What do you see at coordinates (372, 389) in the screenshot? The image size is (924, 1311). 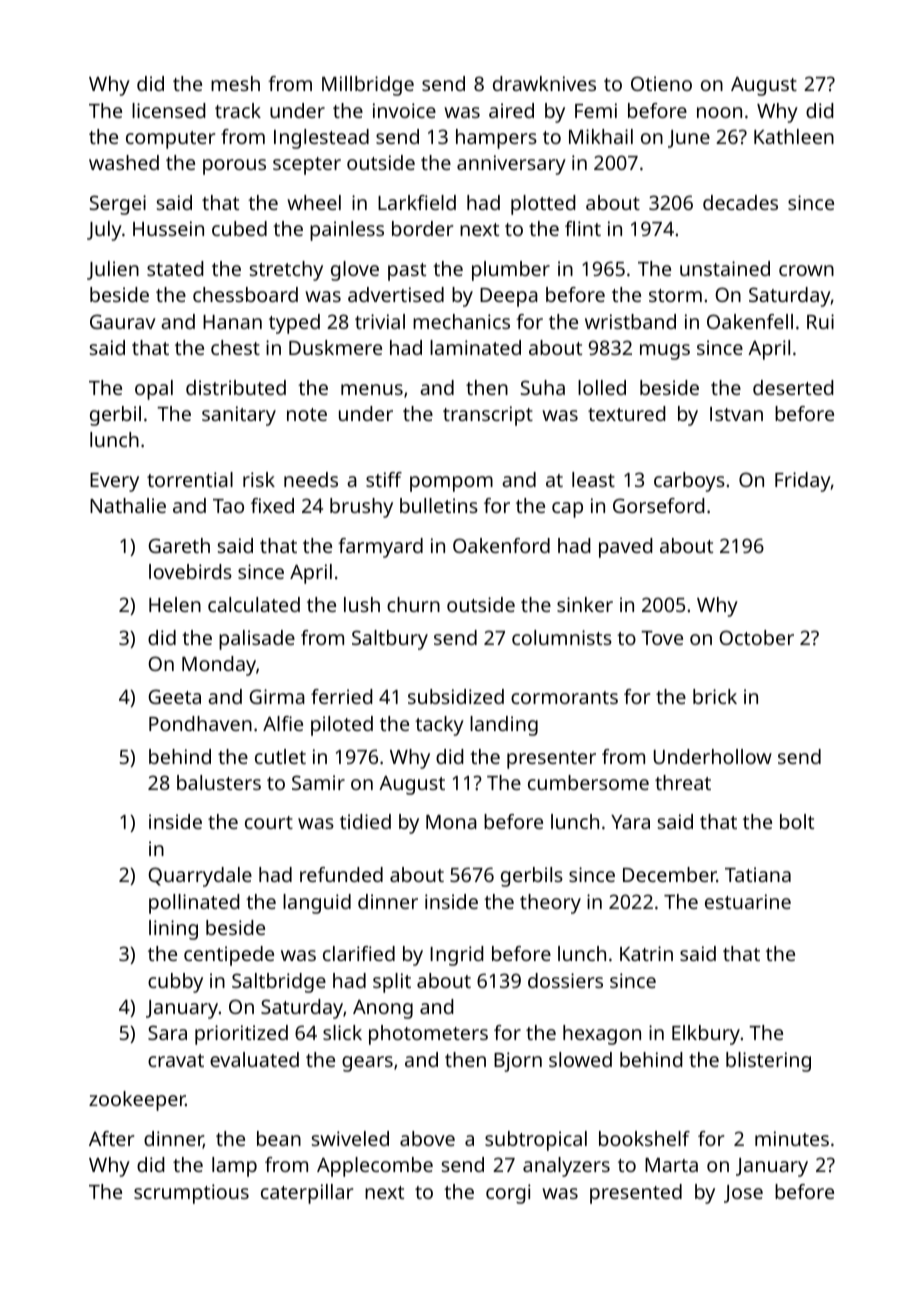 I see `menus` at bounding box center [372, 389].
